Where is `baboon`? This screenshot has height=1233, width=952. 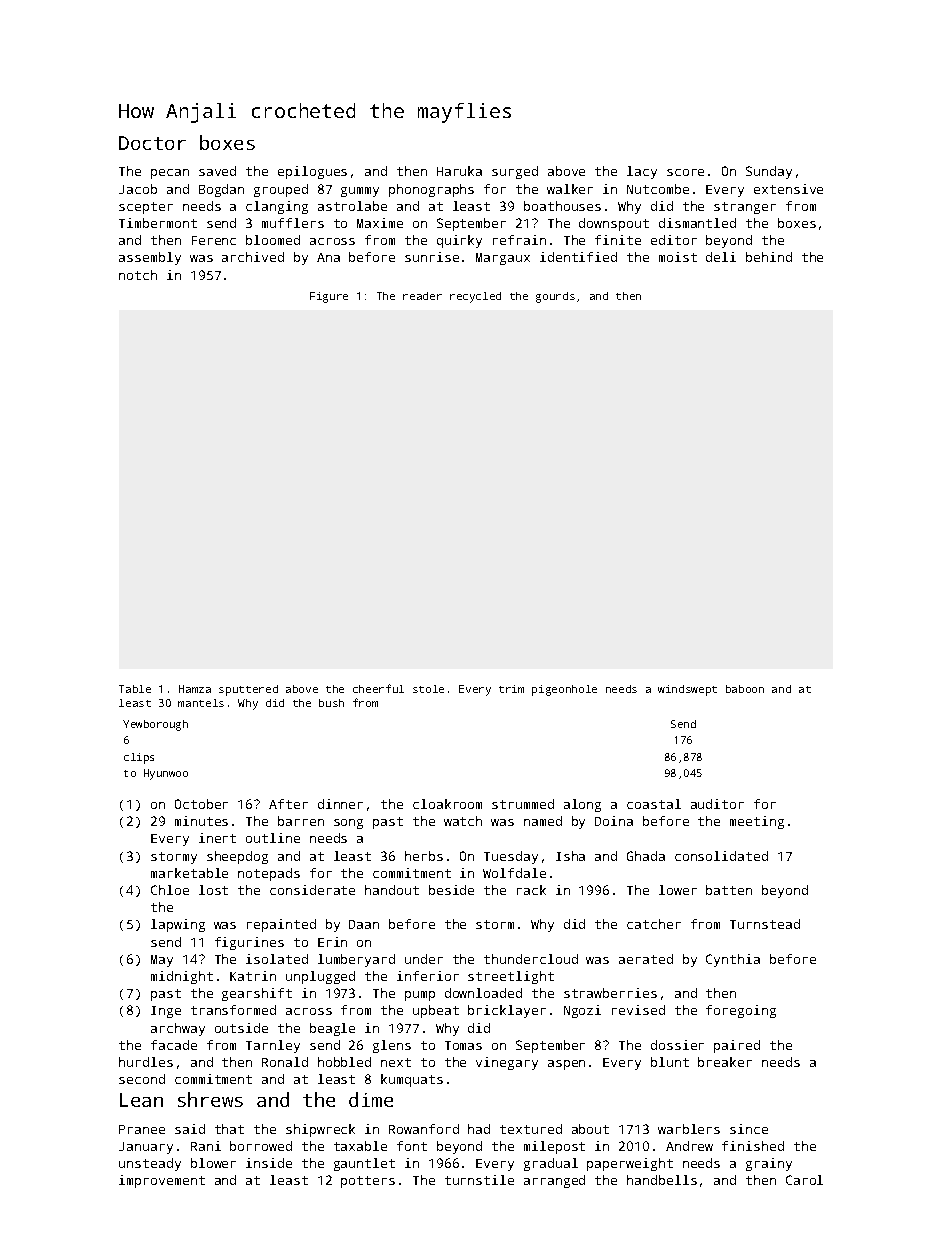
baboon is located at coordinates (745, 689).
